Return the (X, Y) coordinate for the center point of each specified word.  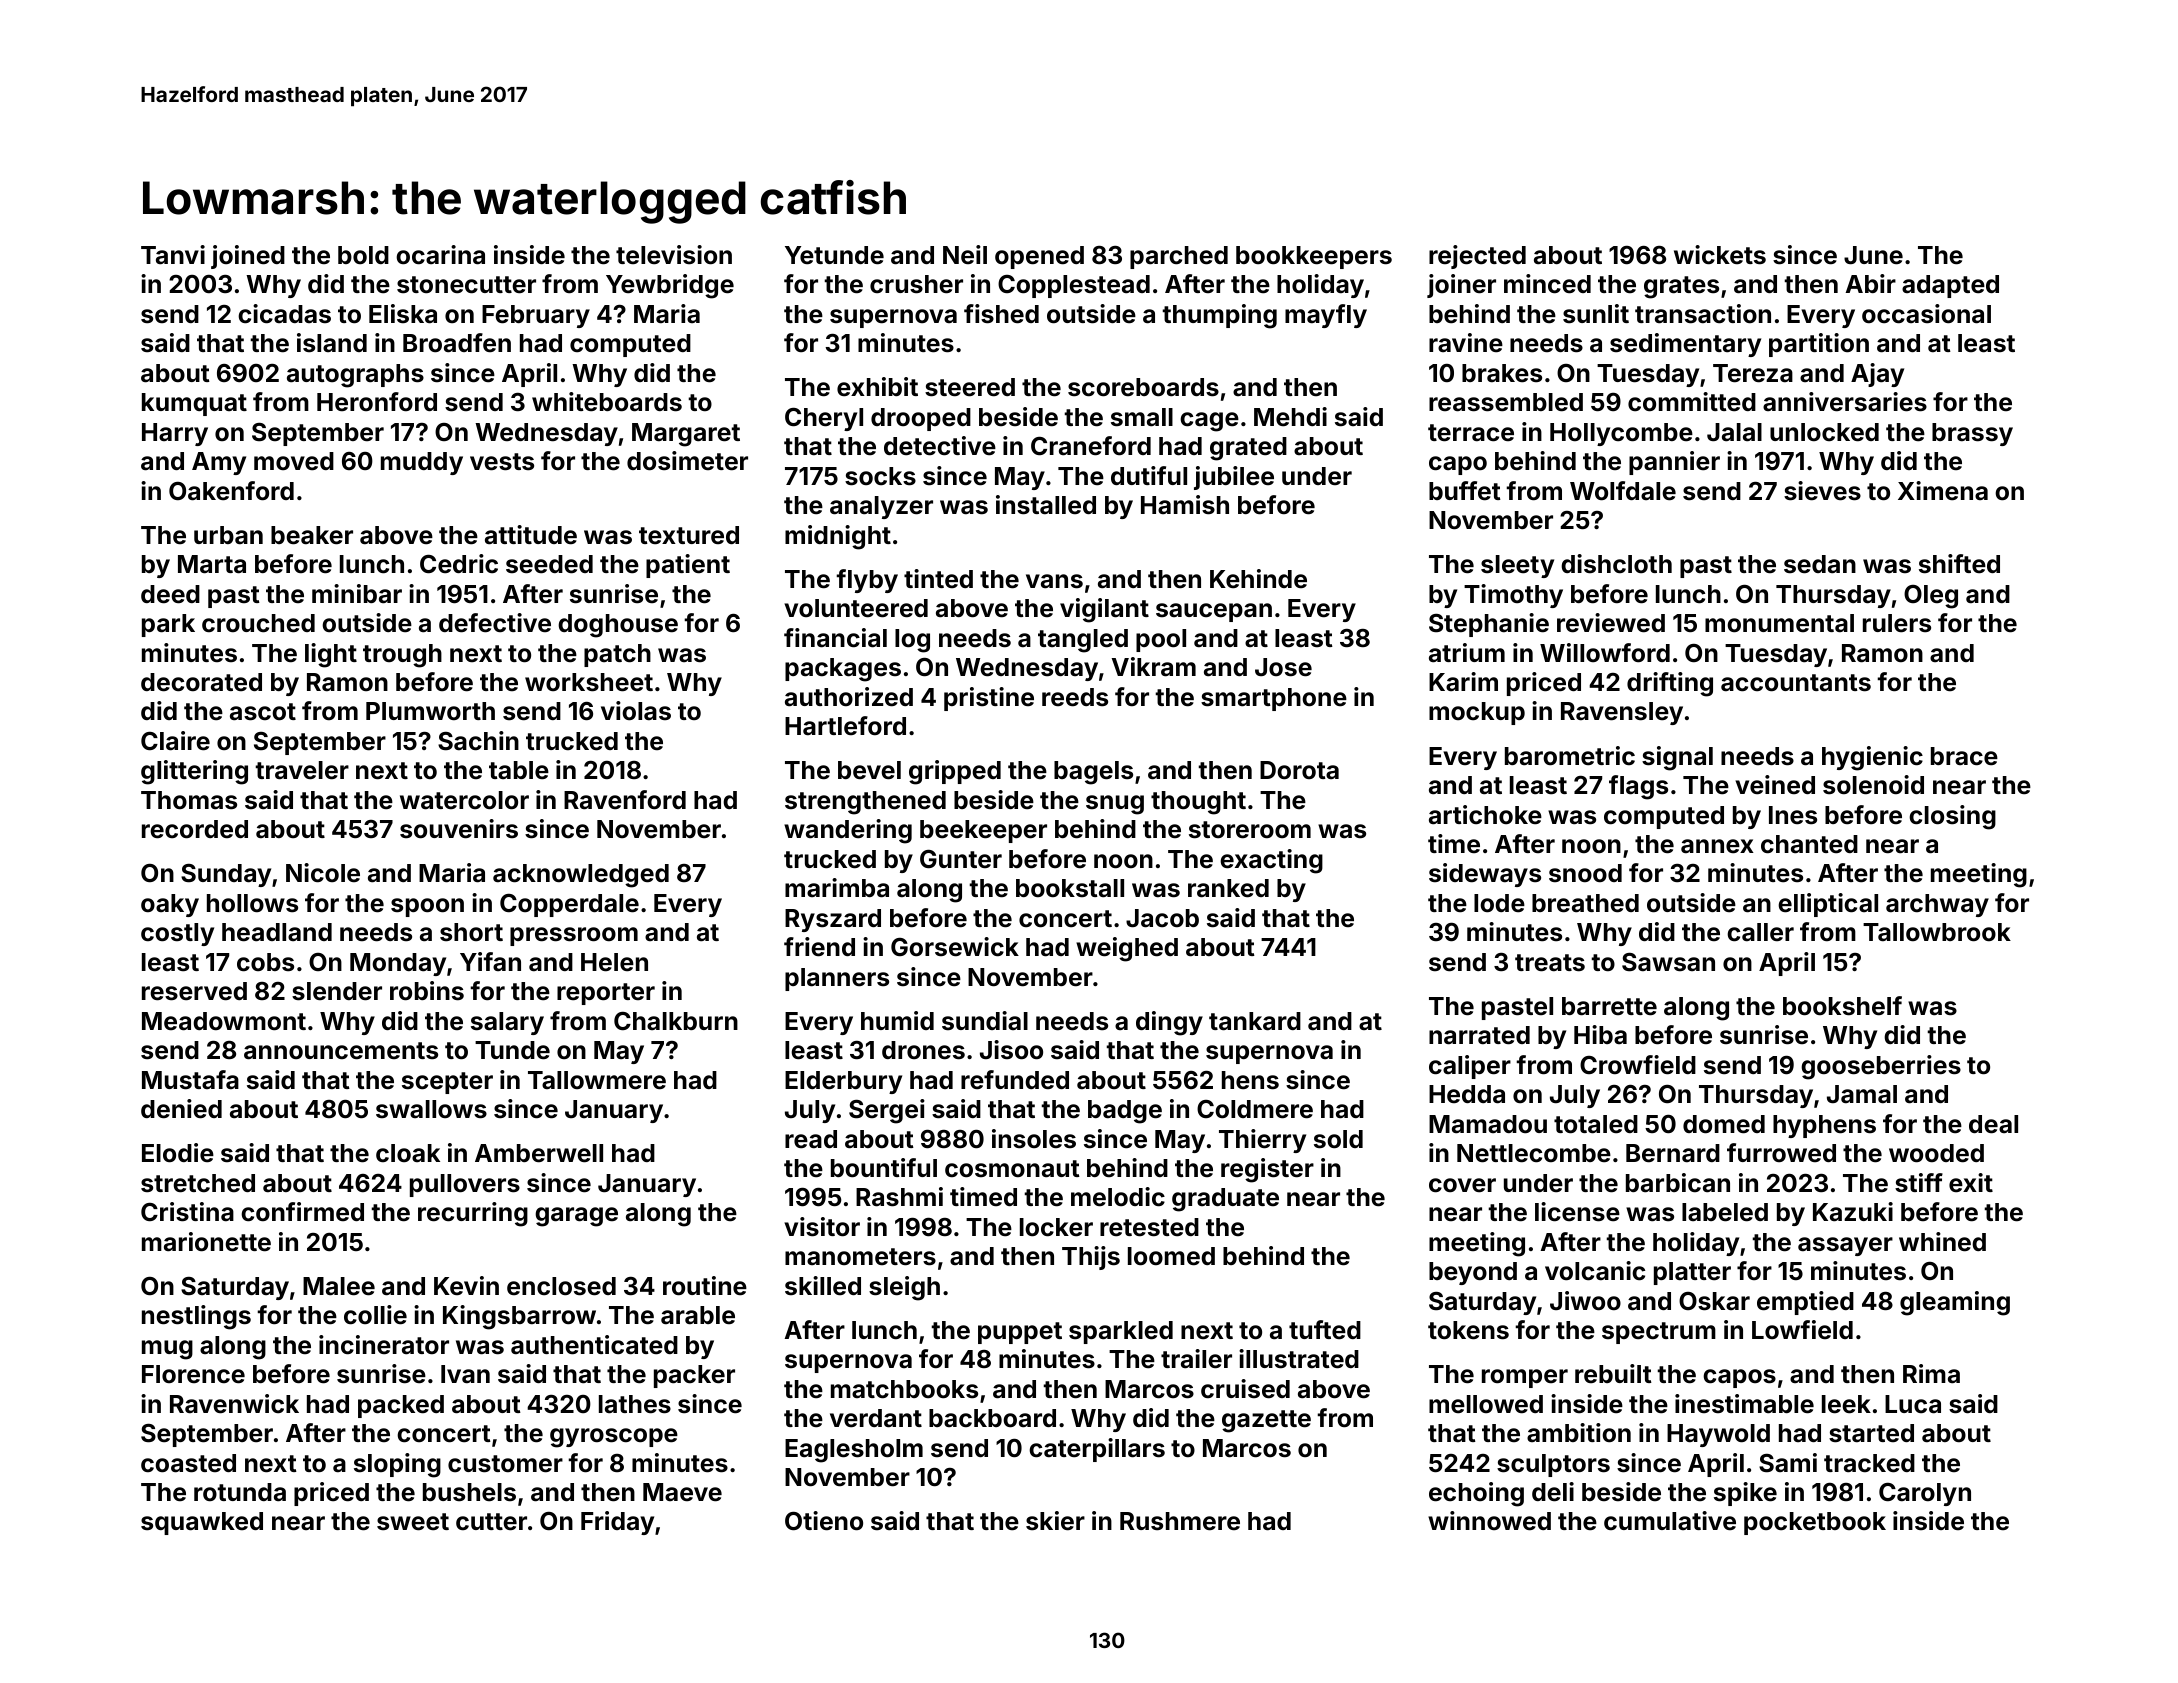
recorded (195, 829)
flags (1638, 787)
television (674, 255)
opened (1039, 257)
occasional (1926, 314)
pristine (989, 699)
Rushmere (1180, 1521)
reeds (1075, 697)
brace (1964, 756)
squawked (202, 1523)
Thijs (1091, 1258)
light (331, 655)
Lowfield (1802, 1329)
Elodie (178, 1153)
